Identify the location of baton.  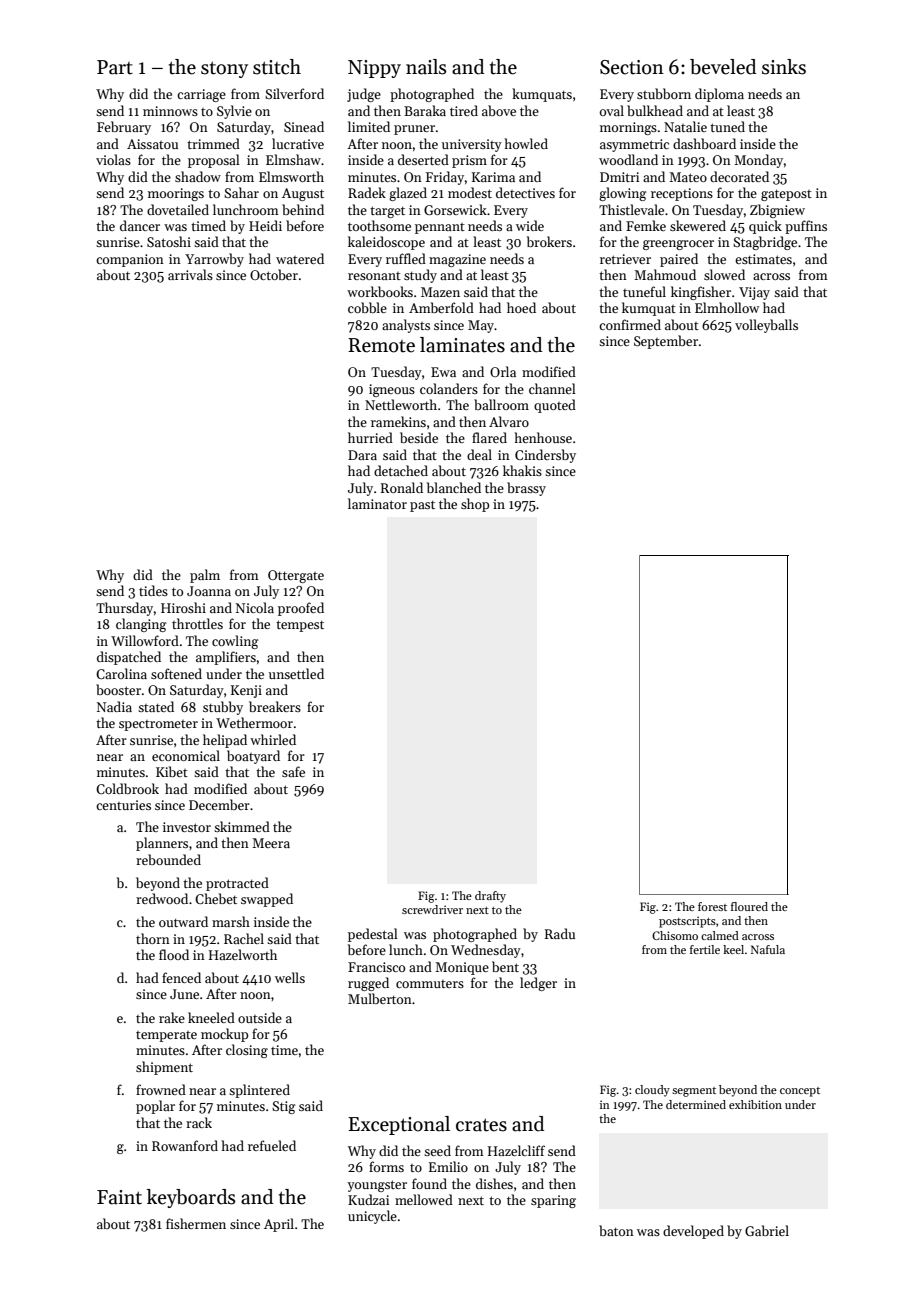
(616, 1230).
